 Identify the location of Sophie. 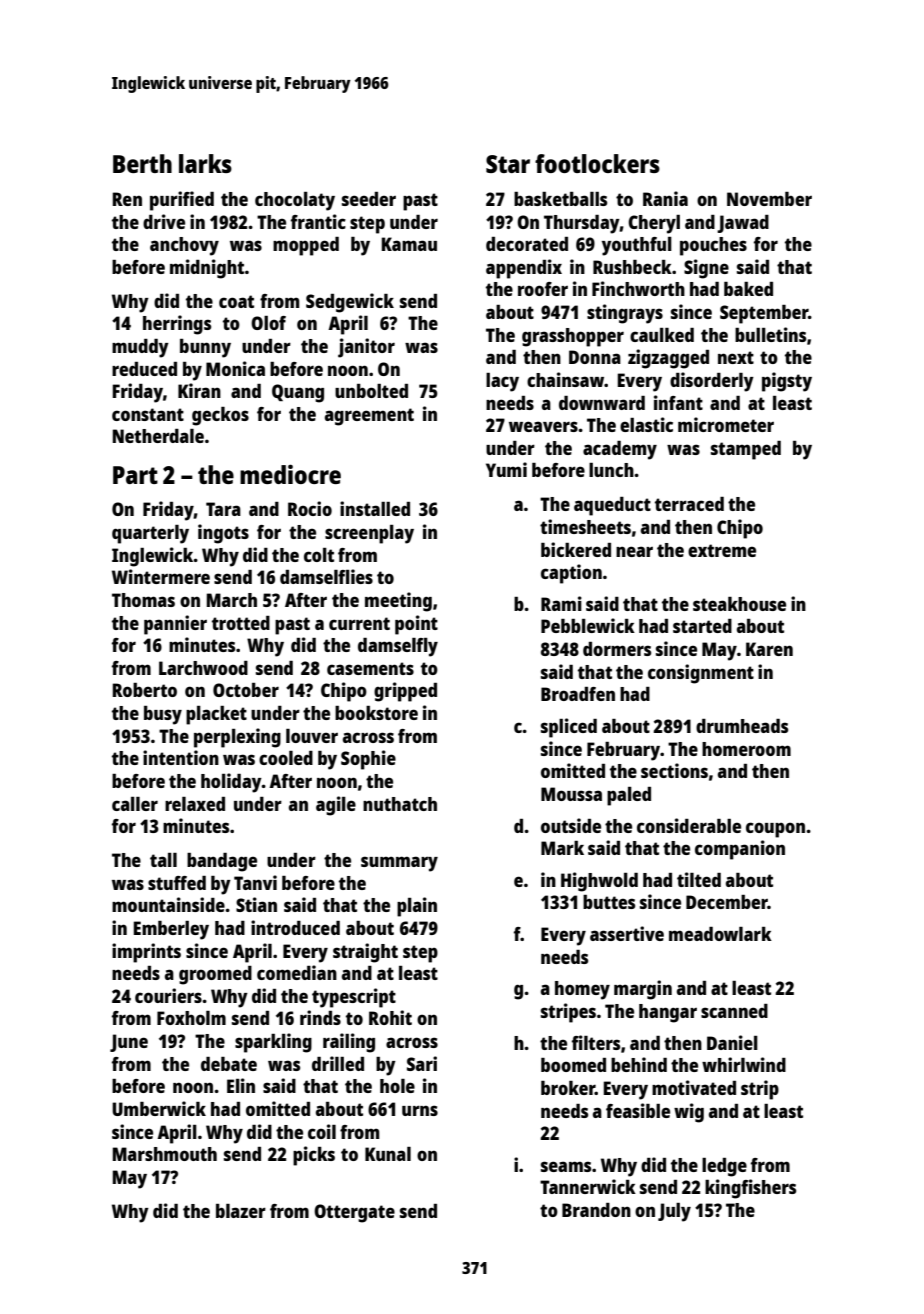
(368, 760).
